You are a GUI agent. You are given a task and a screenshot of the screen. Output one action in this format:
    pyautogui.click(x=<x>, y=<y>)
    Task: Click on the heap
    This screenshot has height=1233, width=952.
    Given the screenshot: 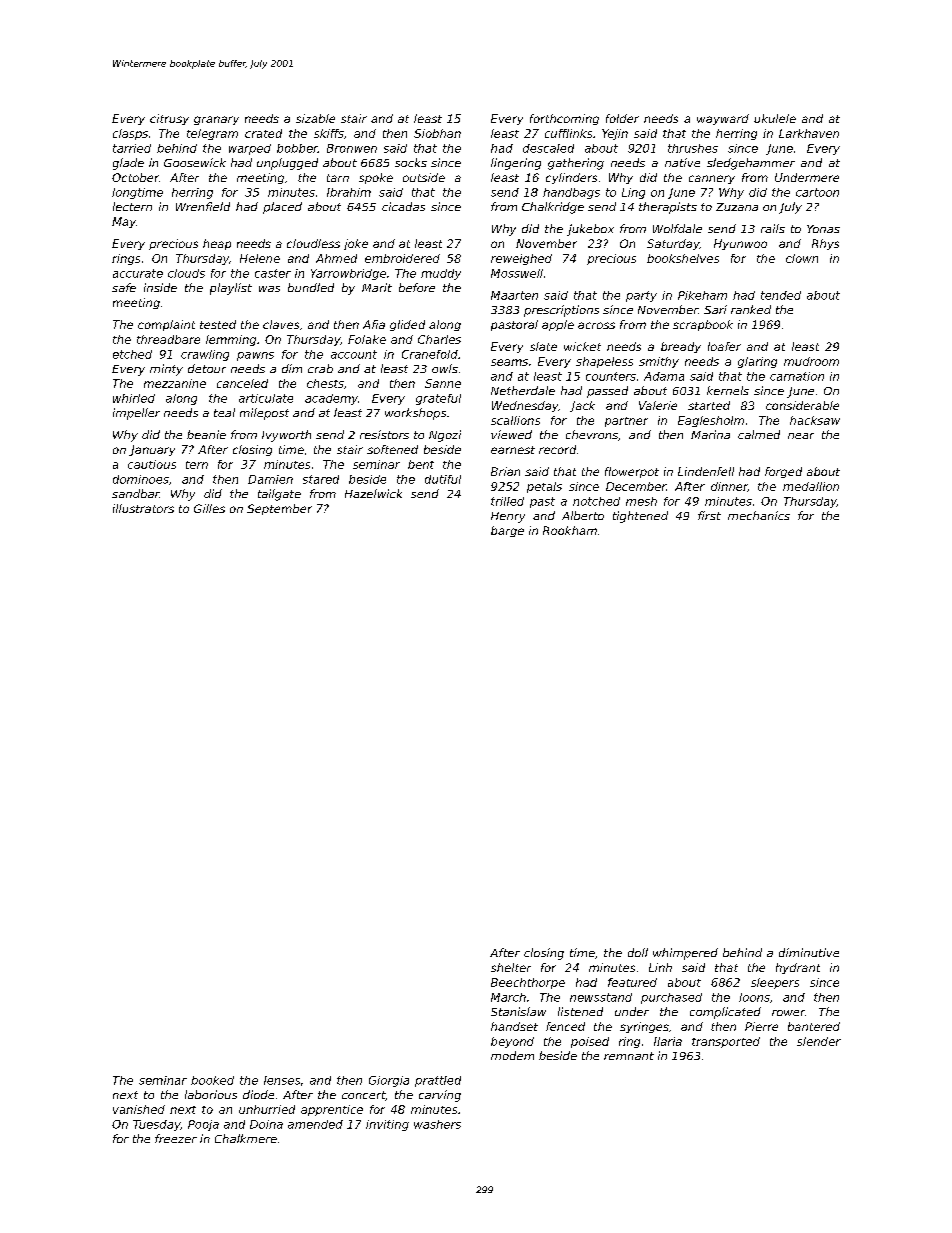 What is the action you would take?
    pyautogui.click(x=217, y=244)
